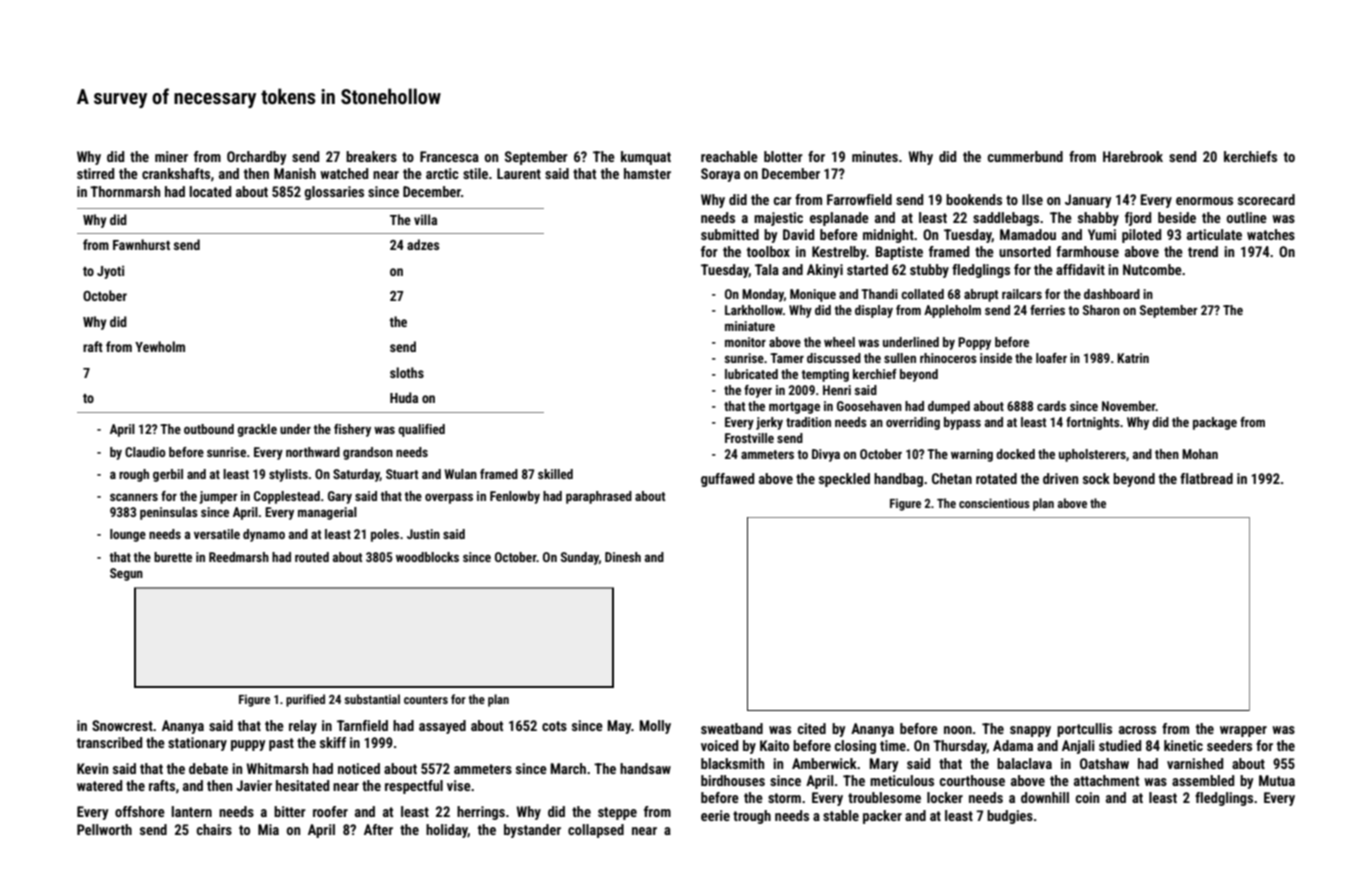 Image resolution: width=1372 pixels, height=887 pixels. I want to click on miner, so click(171, 156).
